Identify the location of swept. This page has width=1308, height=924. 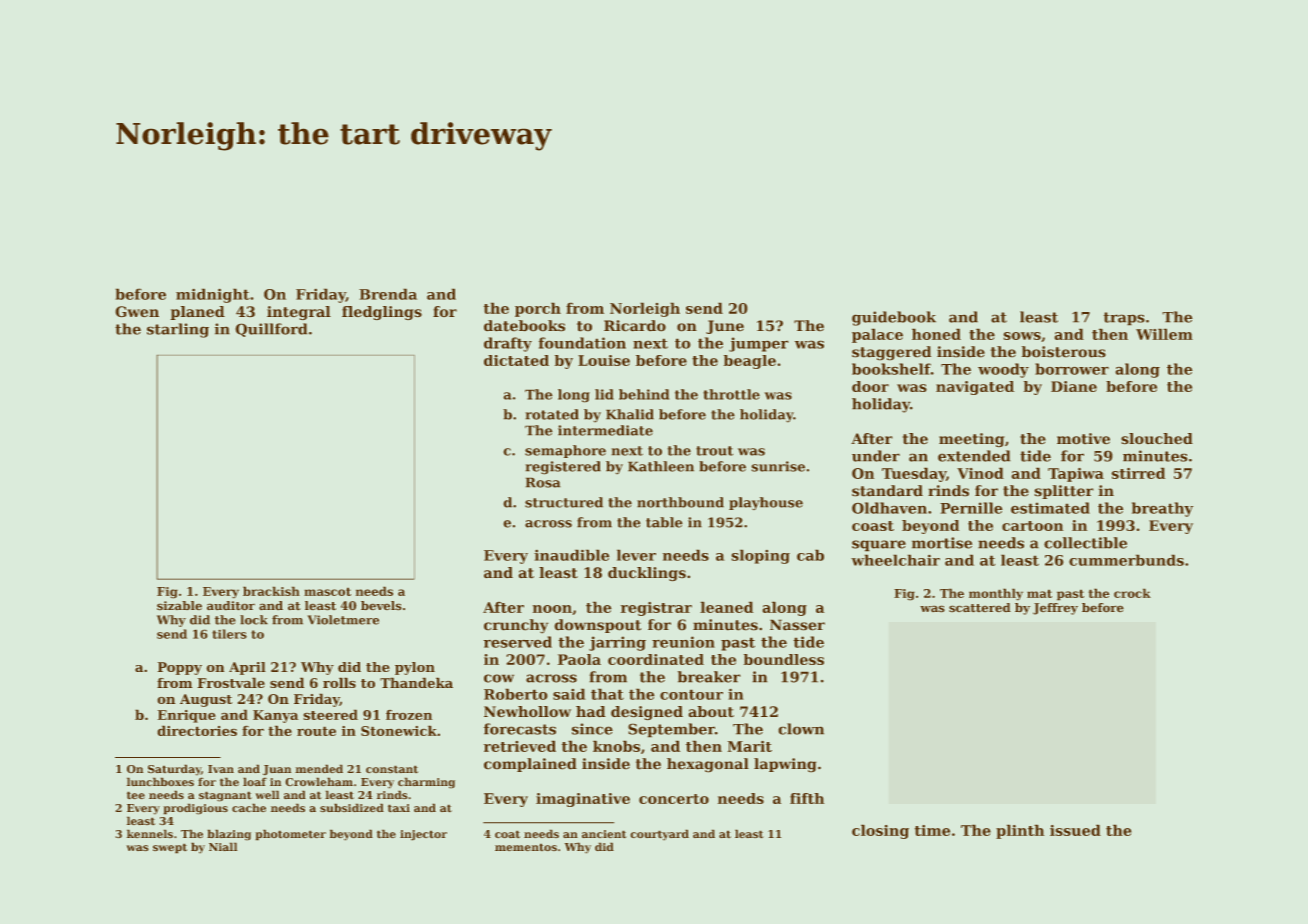
(170, 848).
